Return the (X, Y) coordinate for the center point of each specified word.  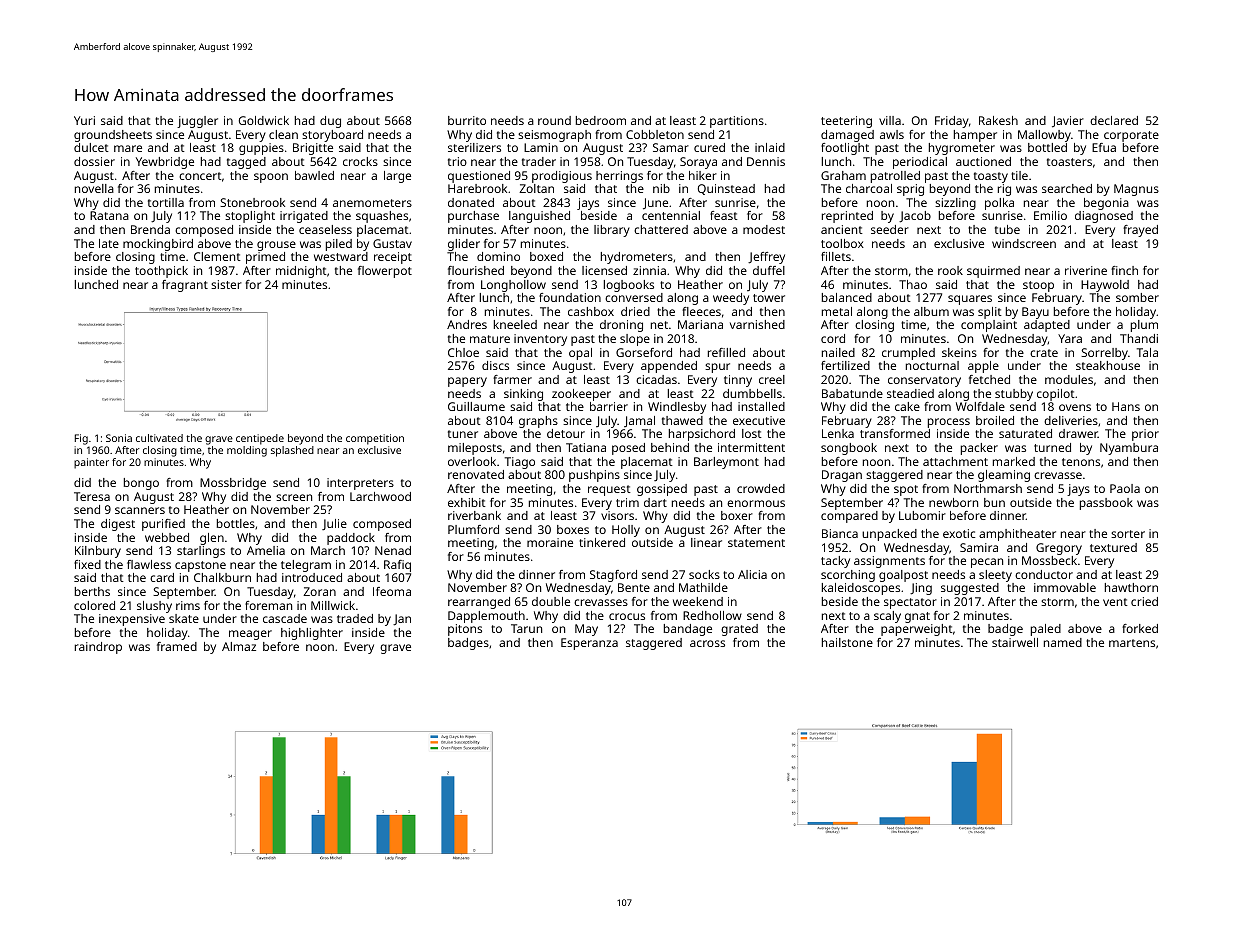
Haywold (1105, 286)
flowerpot (385, 272)
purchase (473, 217)
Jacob (915, 217)
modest (764, 229)
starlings (201, 552)
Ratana (109, 215)
